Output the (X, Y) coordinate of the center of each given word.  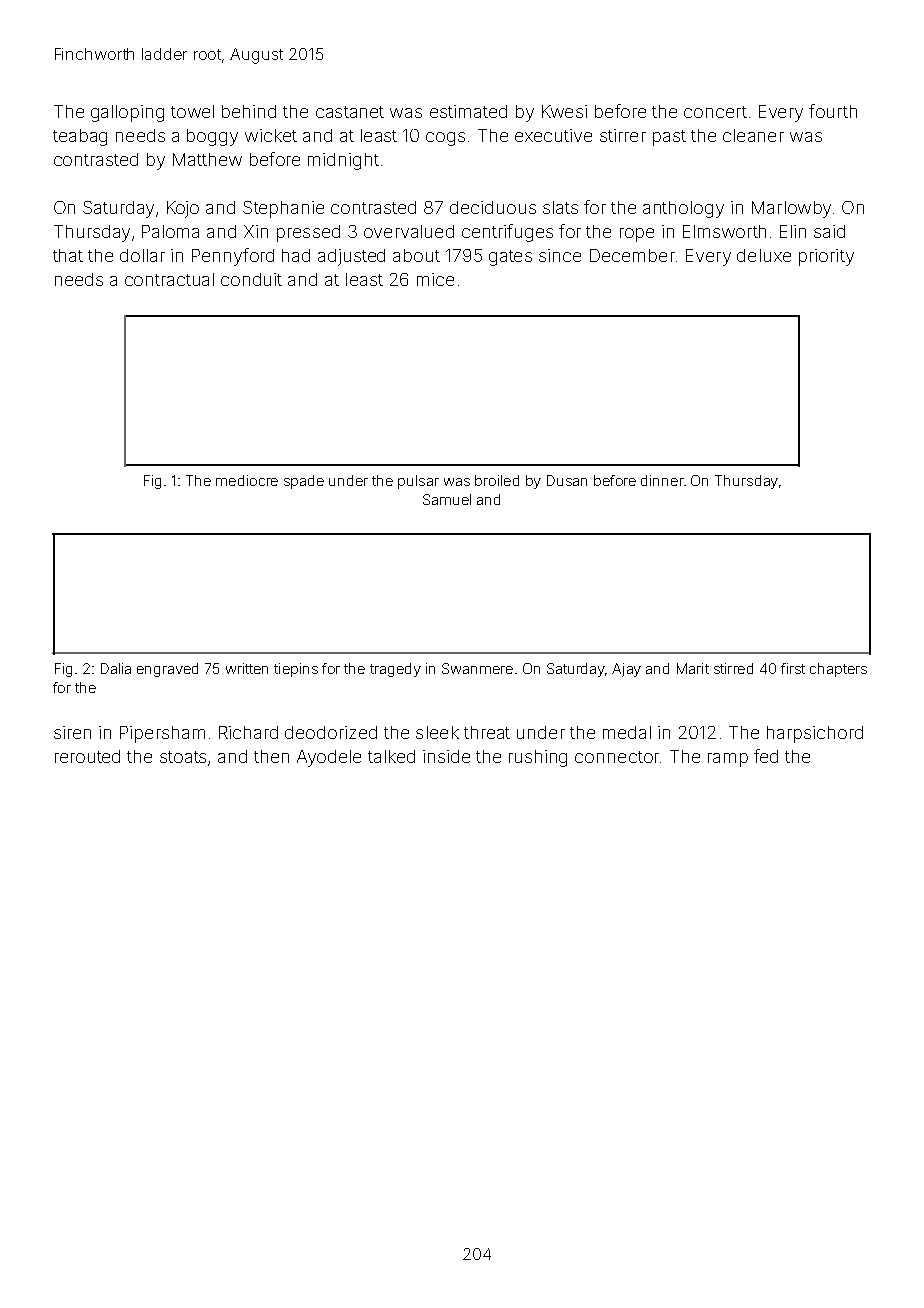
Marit (693, 668)
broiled (497, 480)
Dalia (116, 668)
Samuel (447, 499)
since (560, 255)
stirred (733, 668)
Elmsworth (724, 231)
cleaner (753, 135)
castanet (350, 112)
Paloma (170, 231)
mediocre (247, 480)
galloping (127, 113)
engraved (167, 670)
